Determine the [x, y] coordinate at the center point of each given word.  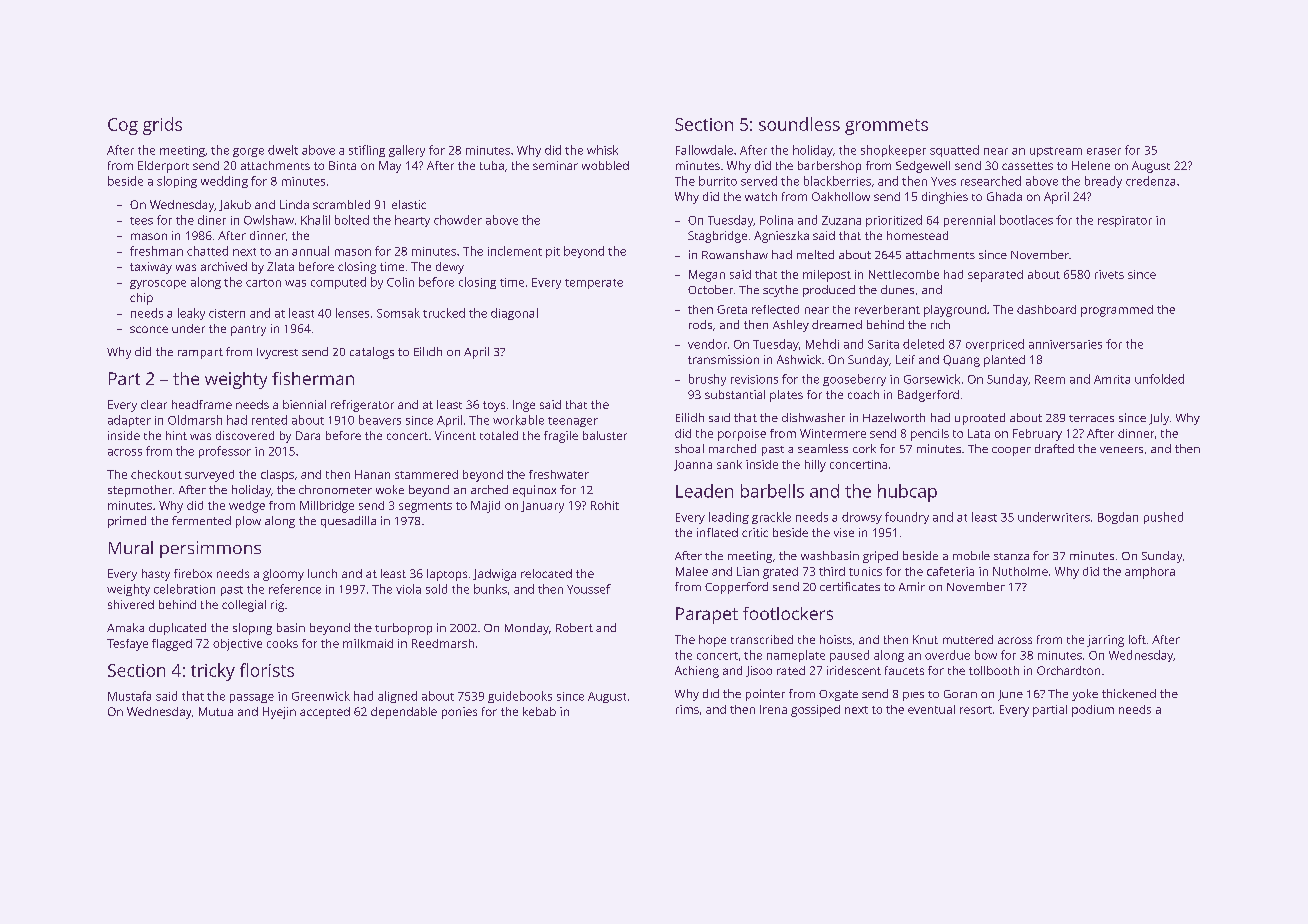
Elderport [163, 167]
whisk [602, 150]
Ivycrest [277, 353]
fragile [561, 437]
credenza [1150, 181]
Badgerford [928, 396]
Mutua [216, 711]
